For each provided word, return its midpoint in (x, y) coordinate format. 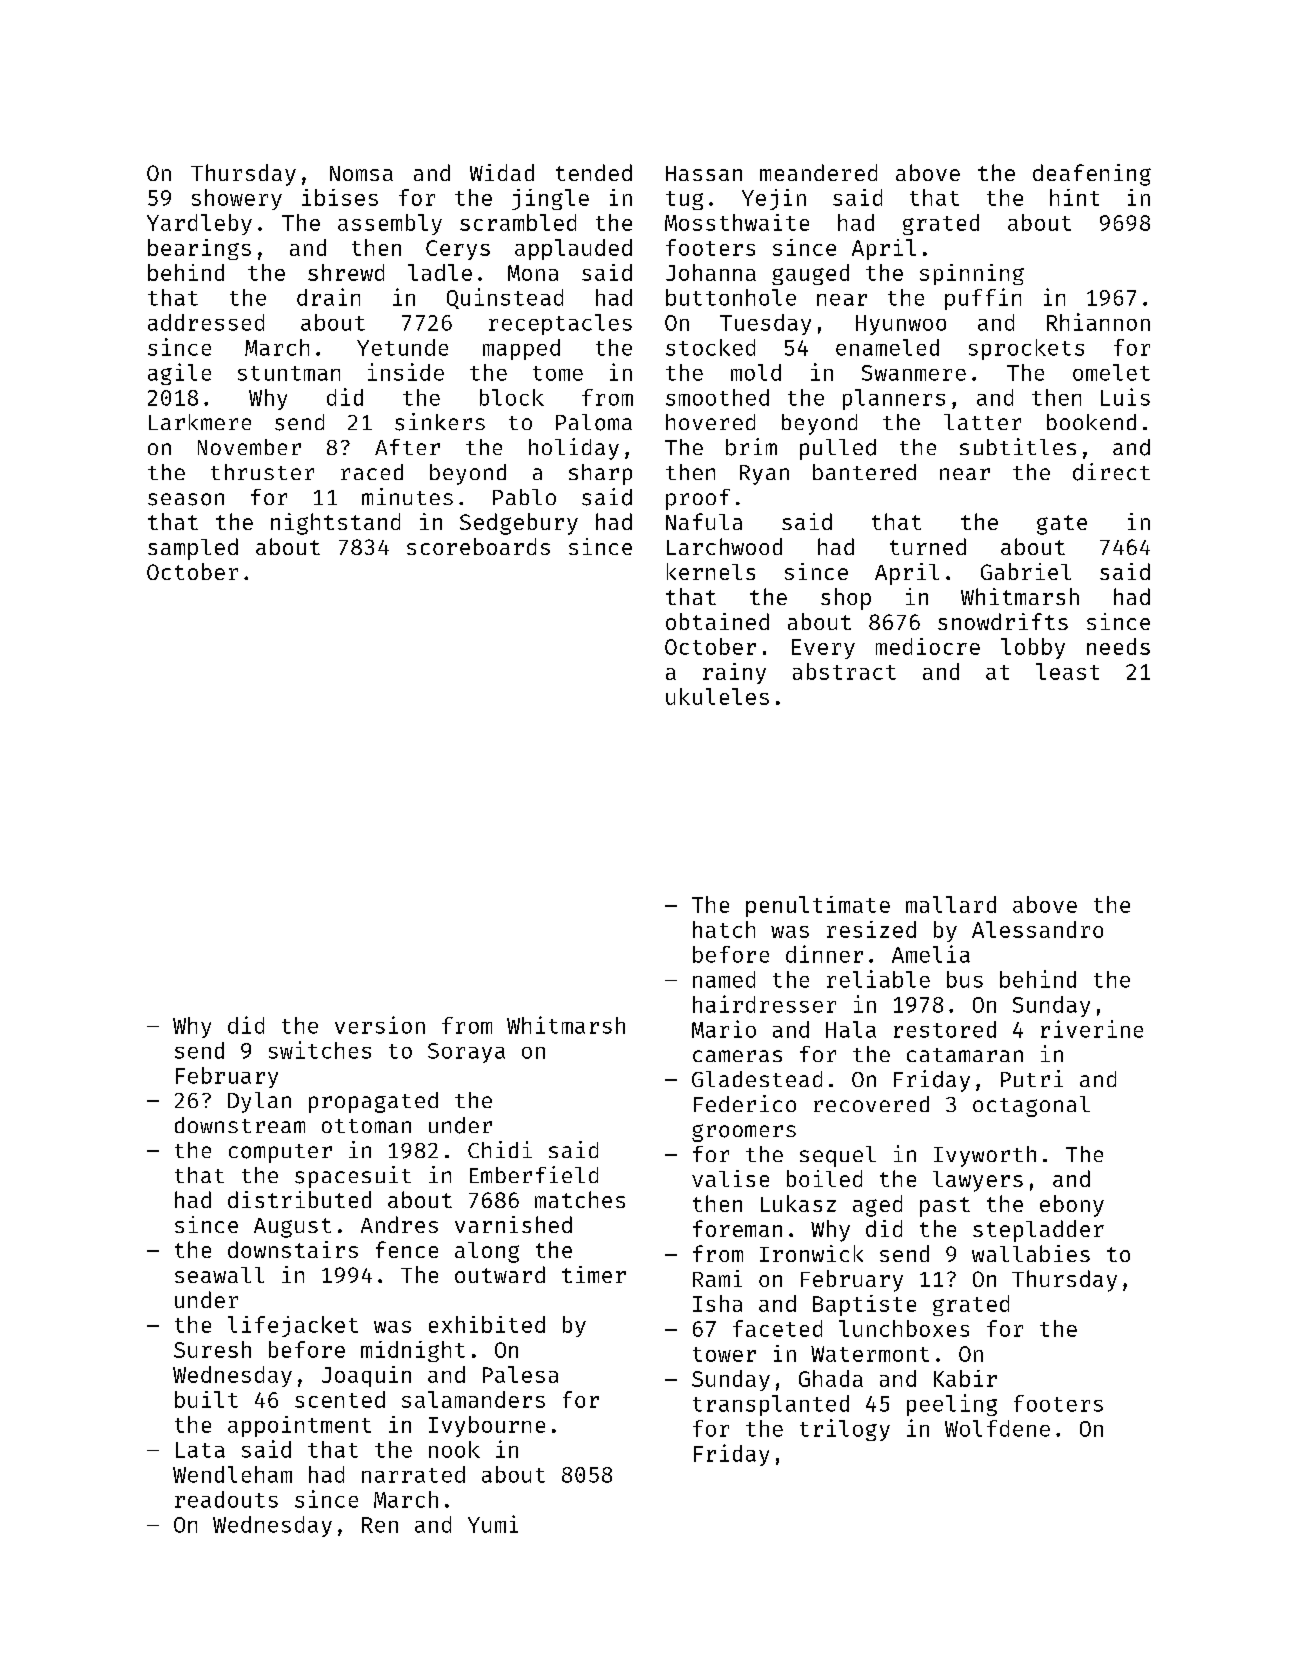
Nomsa (361, 173)
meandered (818, 172)
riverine (1092, 1029)
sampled (193, 549)
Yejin (774, 199)
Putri (1032, 1078)
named (724, 979)
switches (320, 1050)
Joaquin (366, 1376)
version (380, 1025)
